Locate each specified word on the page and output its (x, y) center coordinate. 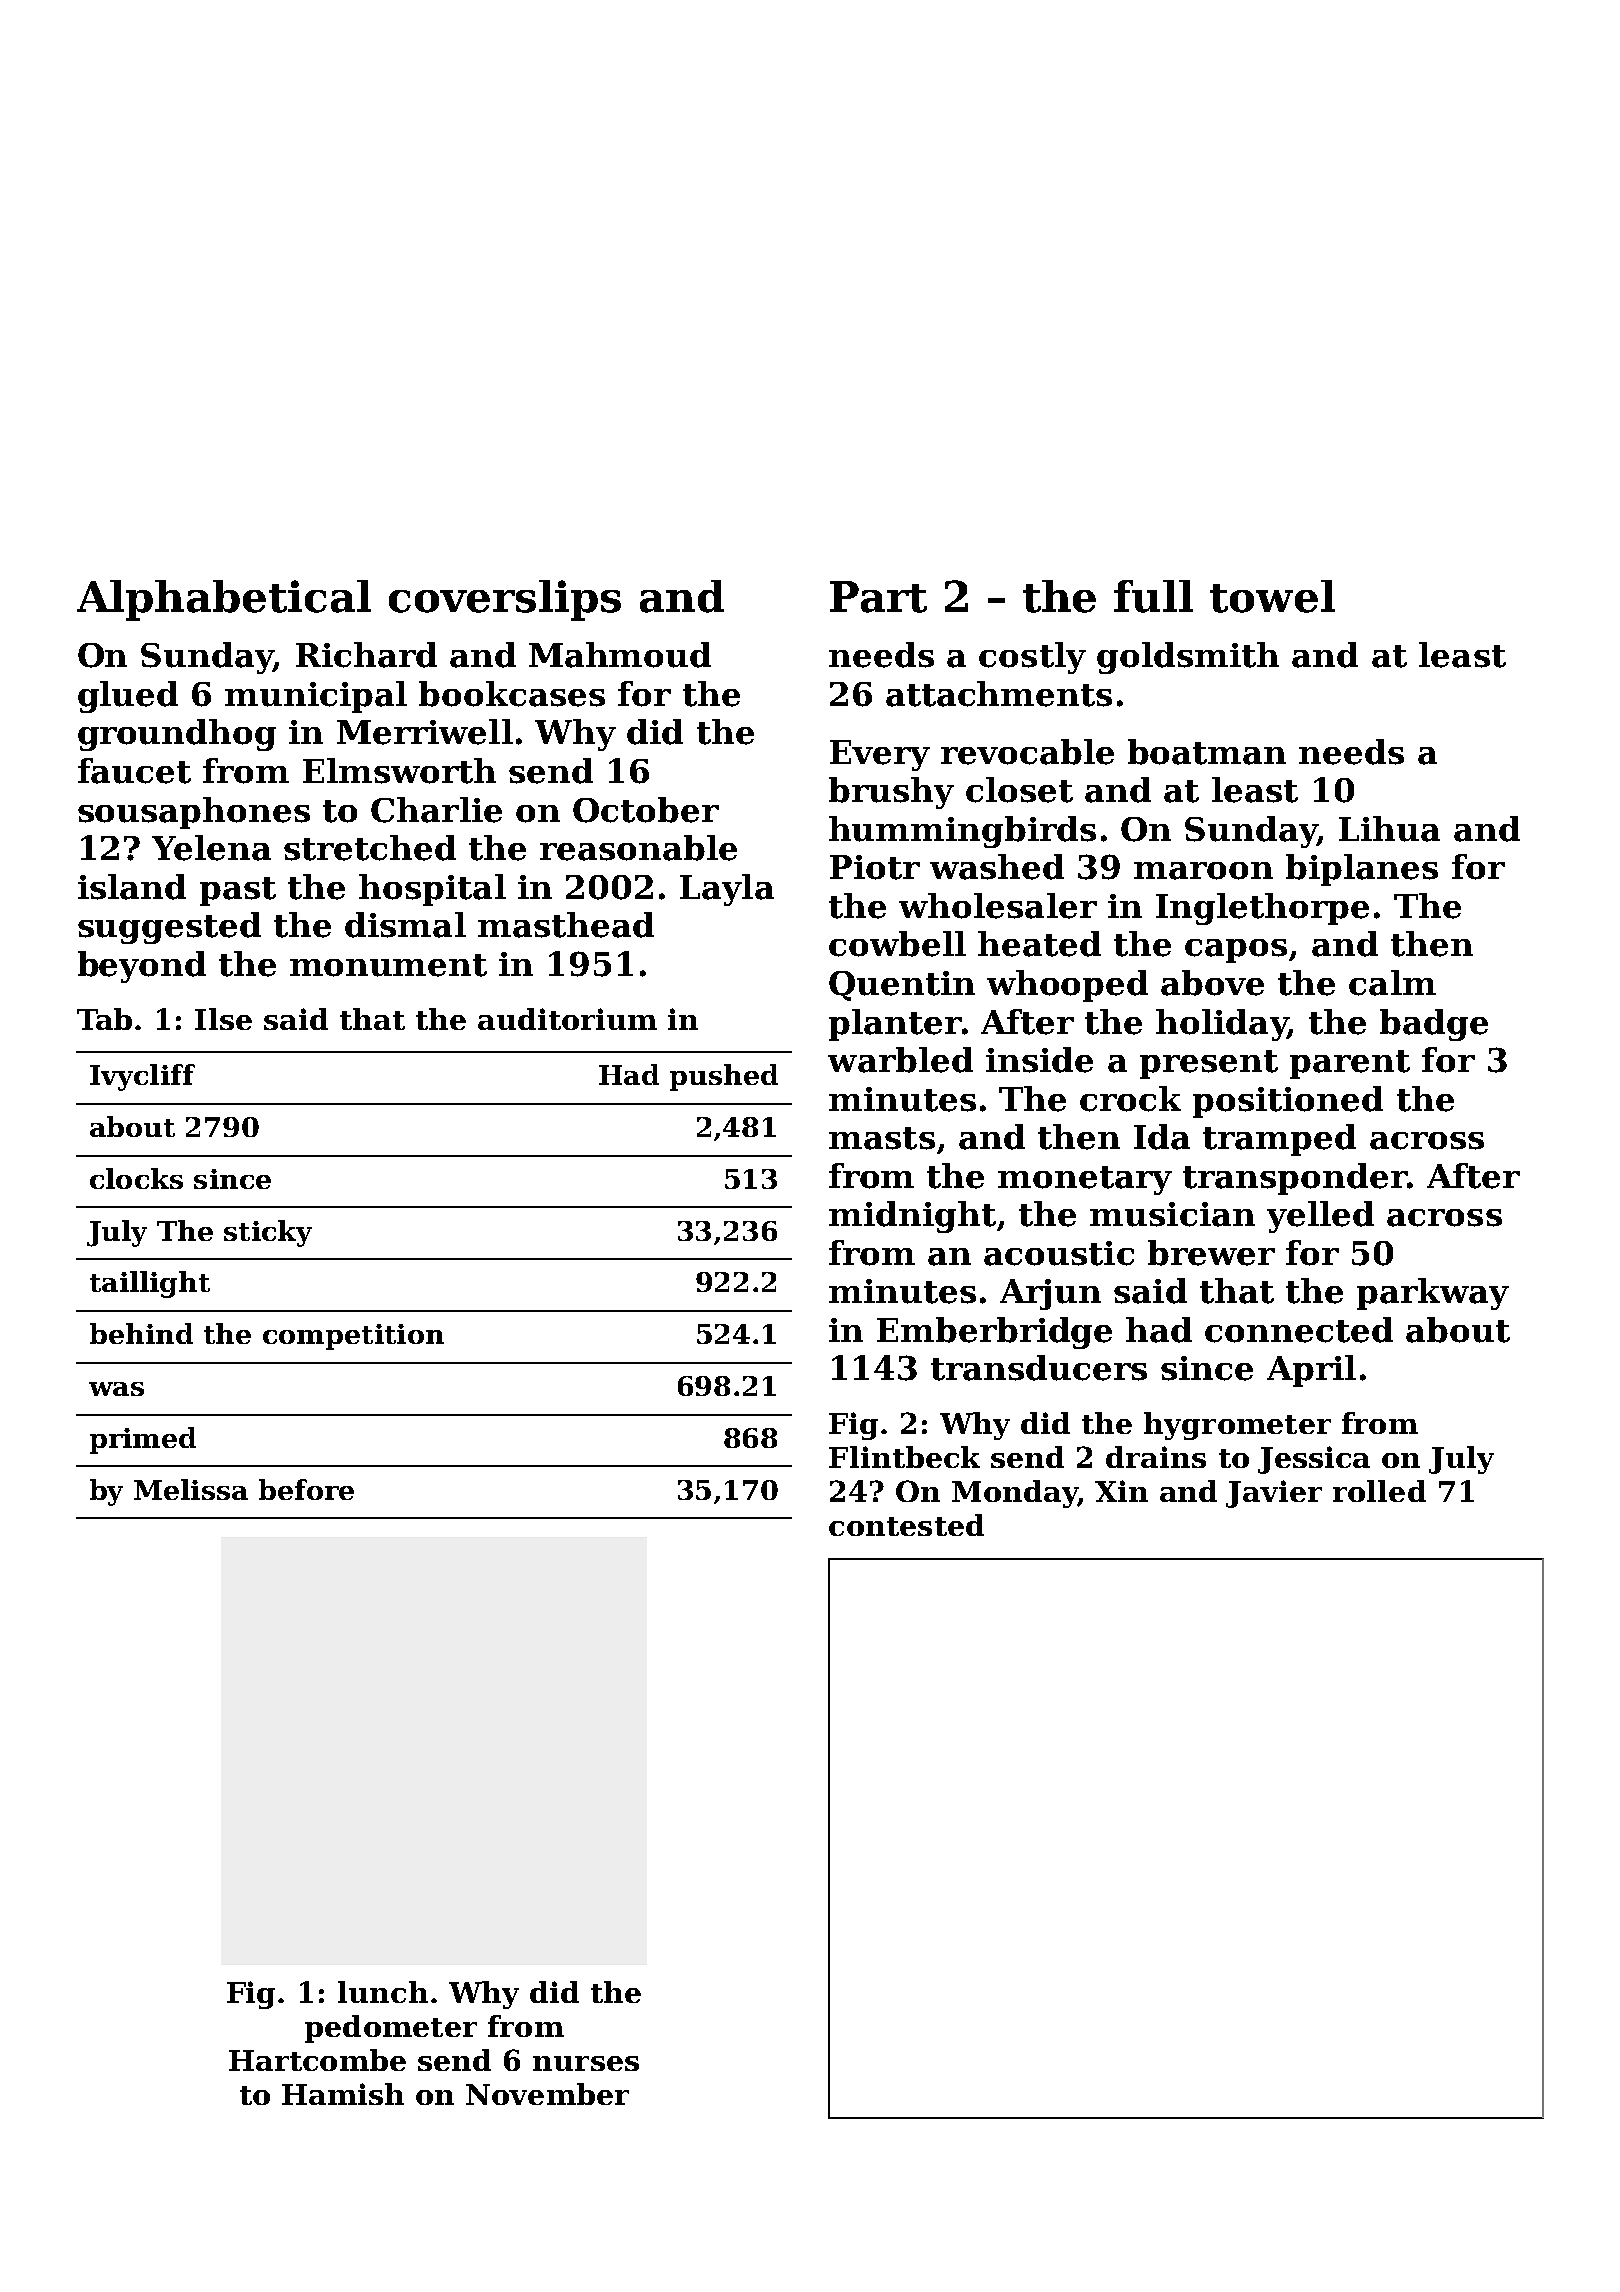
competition (353, 1337)
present (1209, 1064)
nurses (586, 2063)
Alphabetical (224, 600)
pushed (724, 1077)
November (547, 2094)
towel (1272, 596)
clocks (136, 1178)
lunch (383, 1992)
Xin (1121, 1491)
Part (878, 597)
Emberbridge (994, 1333)
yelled (1320, 1217)
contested (906, 1525)
